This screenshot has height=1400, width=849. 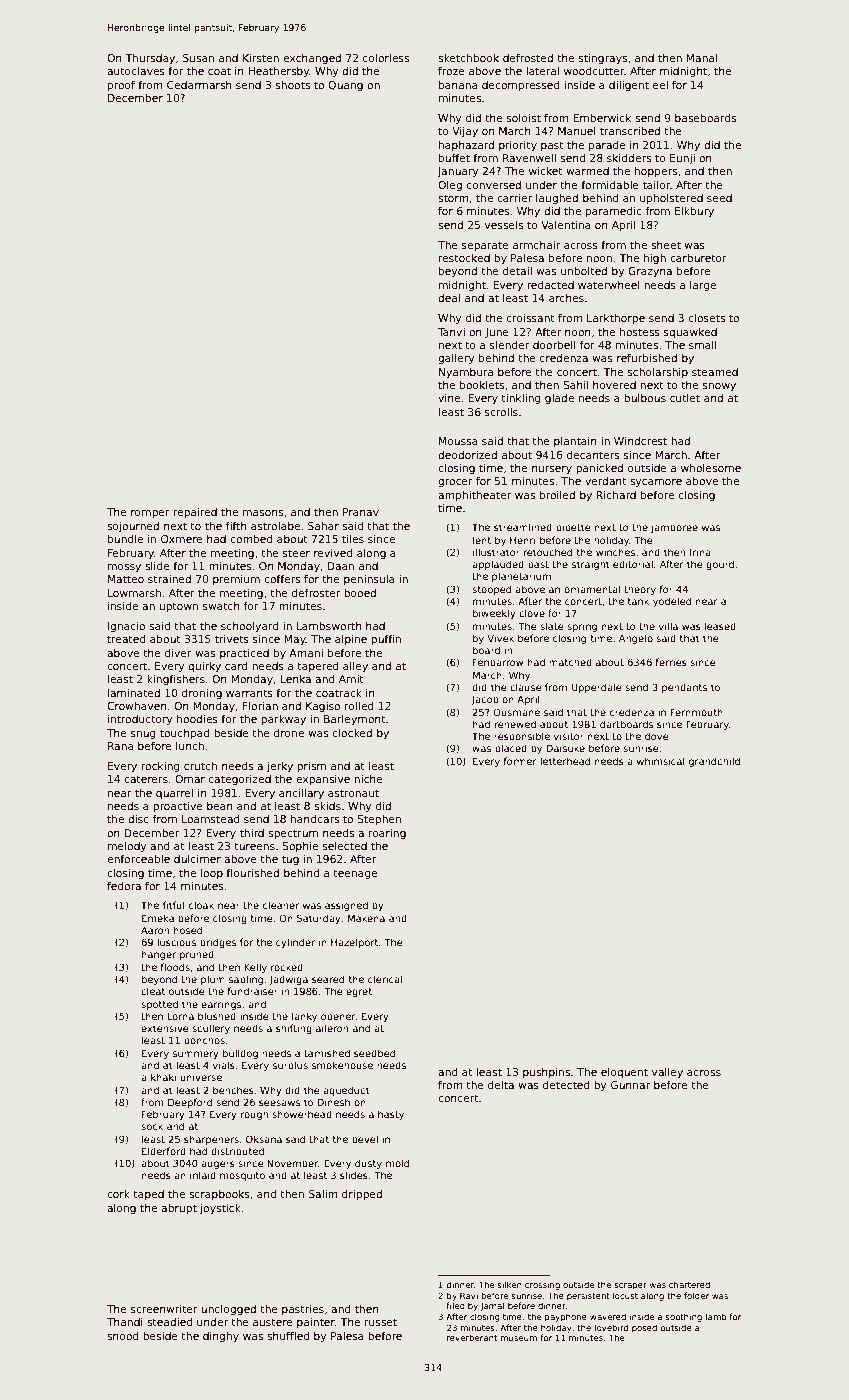 What do you see at coordinates (386, 58) in the screenshot?
I see `colorless` at bounding box center [386, 58].
